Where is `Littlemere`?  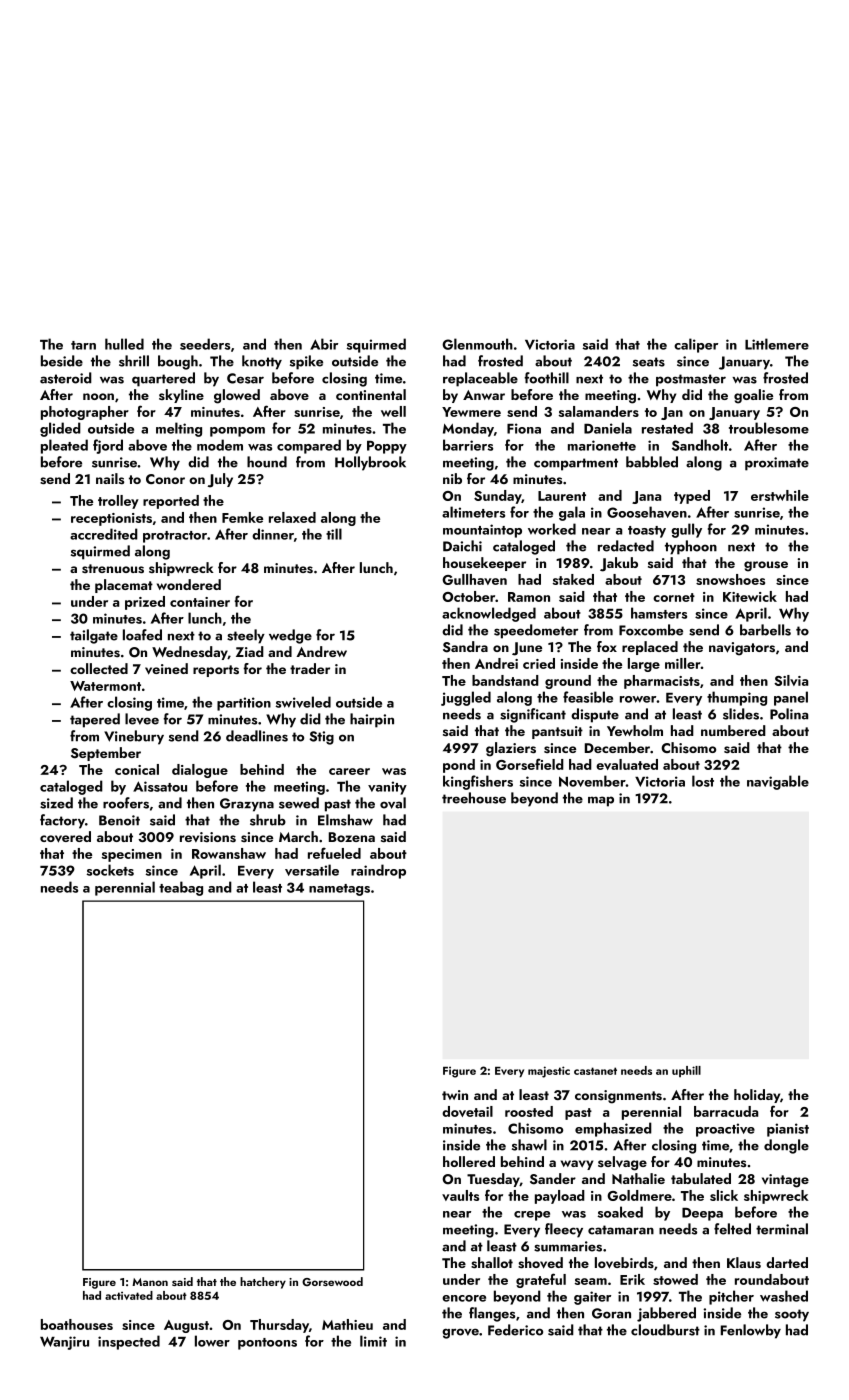 Littlemere is located at coordinates (777, 344).
